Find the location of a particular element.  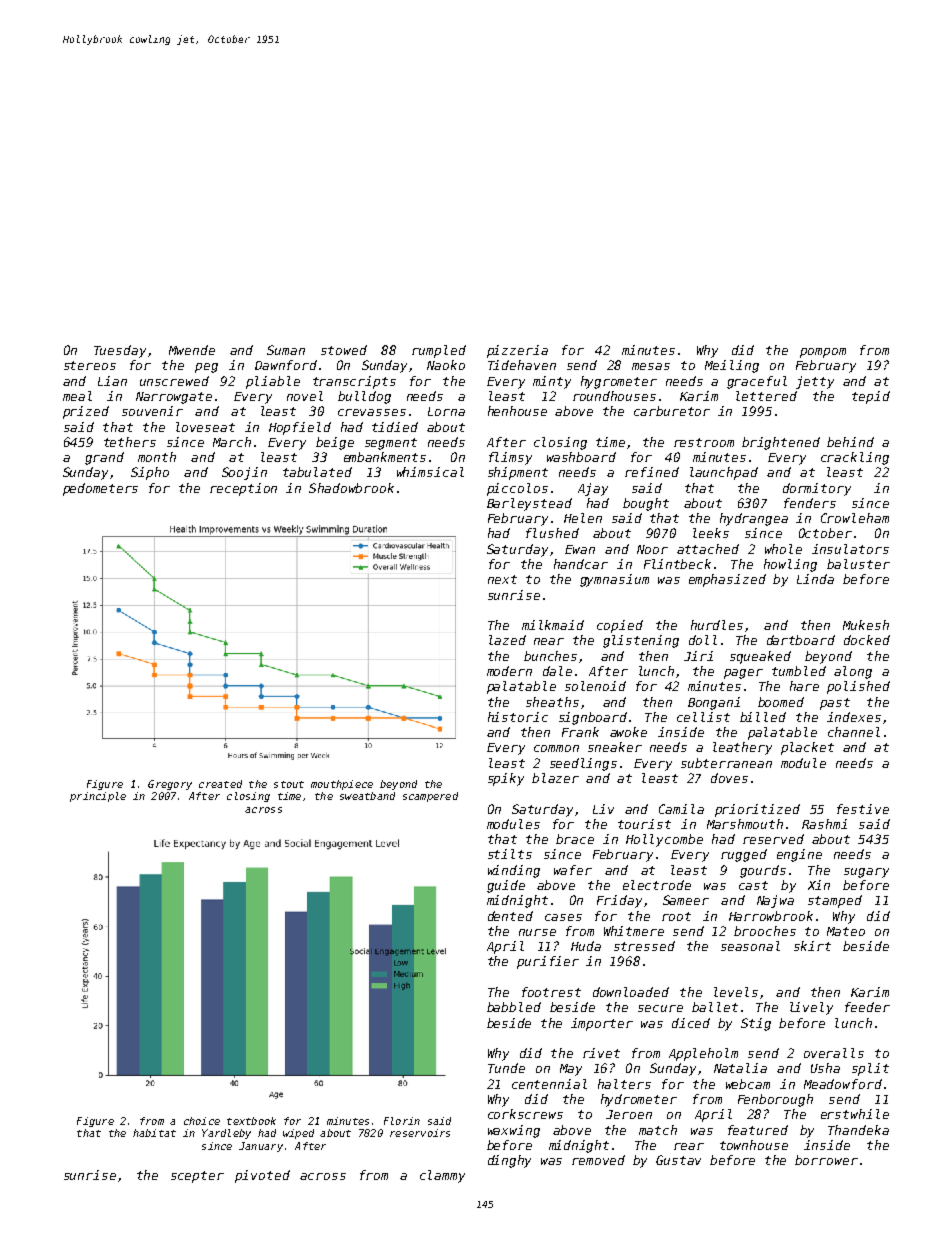

pompom is located at coordinates (823, 353).
